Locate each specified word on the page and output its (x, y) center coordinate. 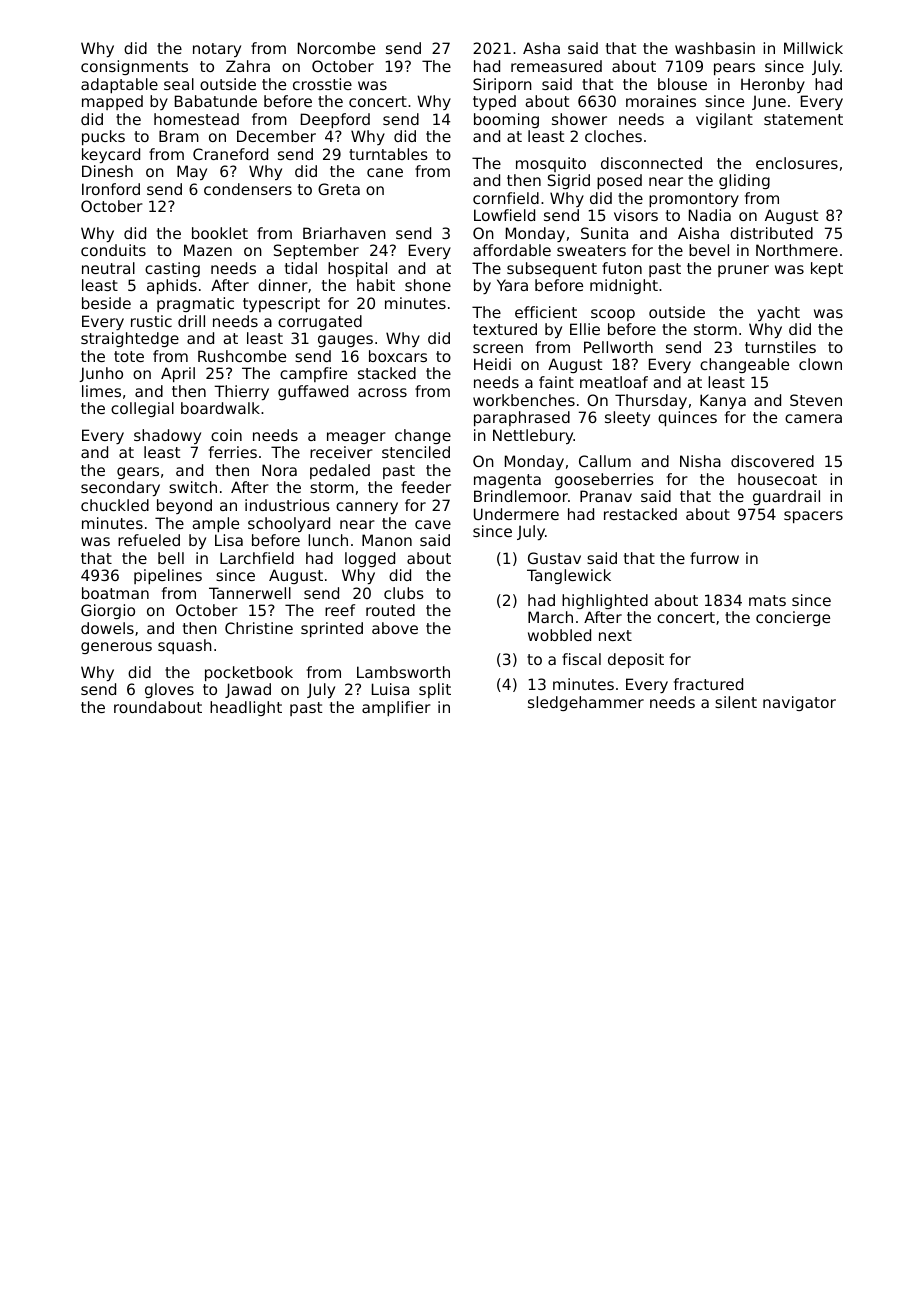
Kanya (723, 401)
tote (129, 356)
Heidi (492, 364)
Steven (816, 400)
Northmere (797, 250)
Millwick (813, 48)
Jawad (248, 690)
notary (217, 50)
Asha (541, 48)
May (192, 172)
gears (138, 473)
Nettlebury (533, 436)
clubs (404, 593)
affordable (512, 250)
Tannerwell (250, 593)
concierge (793, 618)
